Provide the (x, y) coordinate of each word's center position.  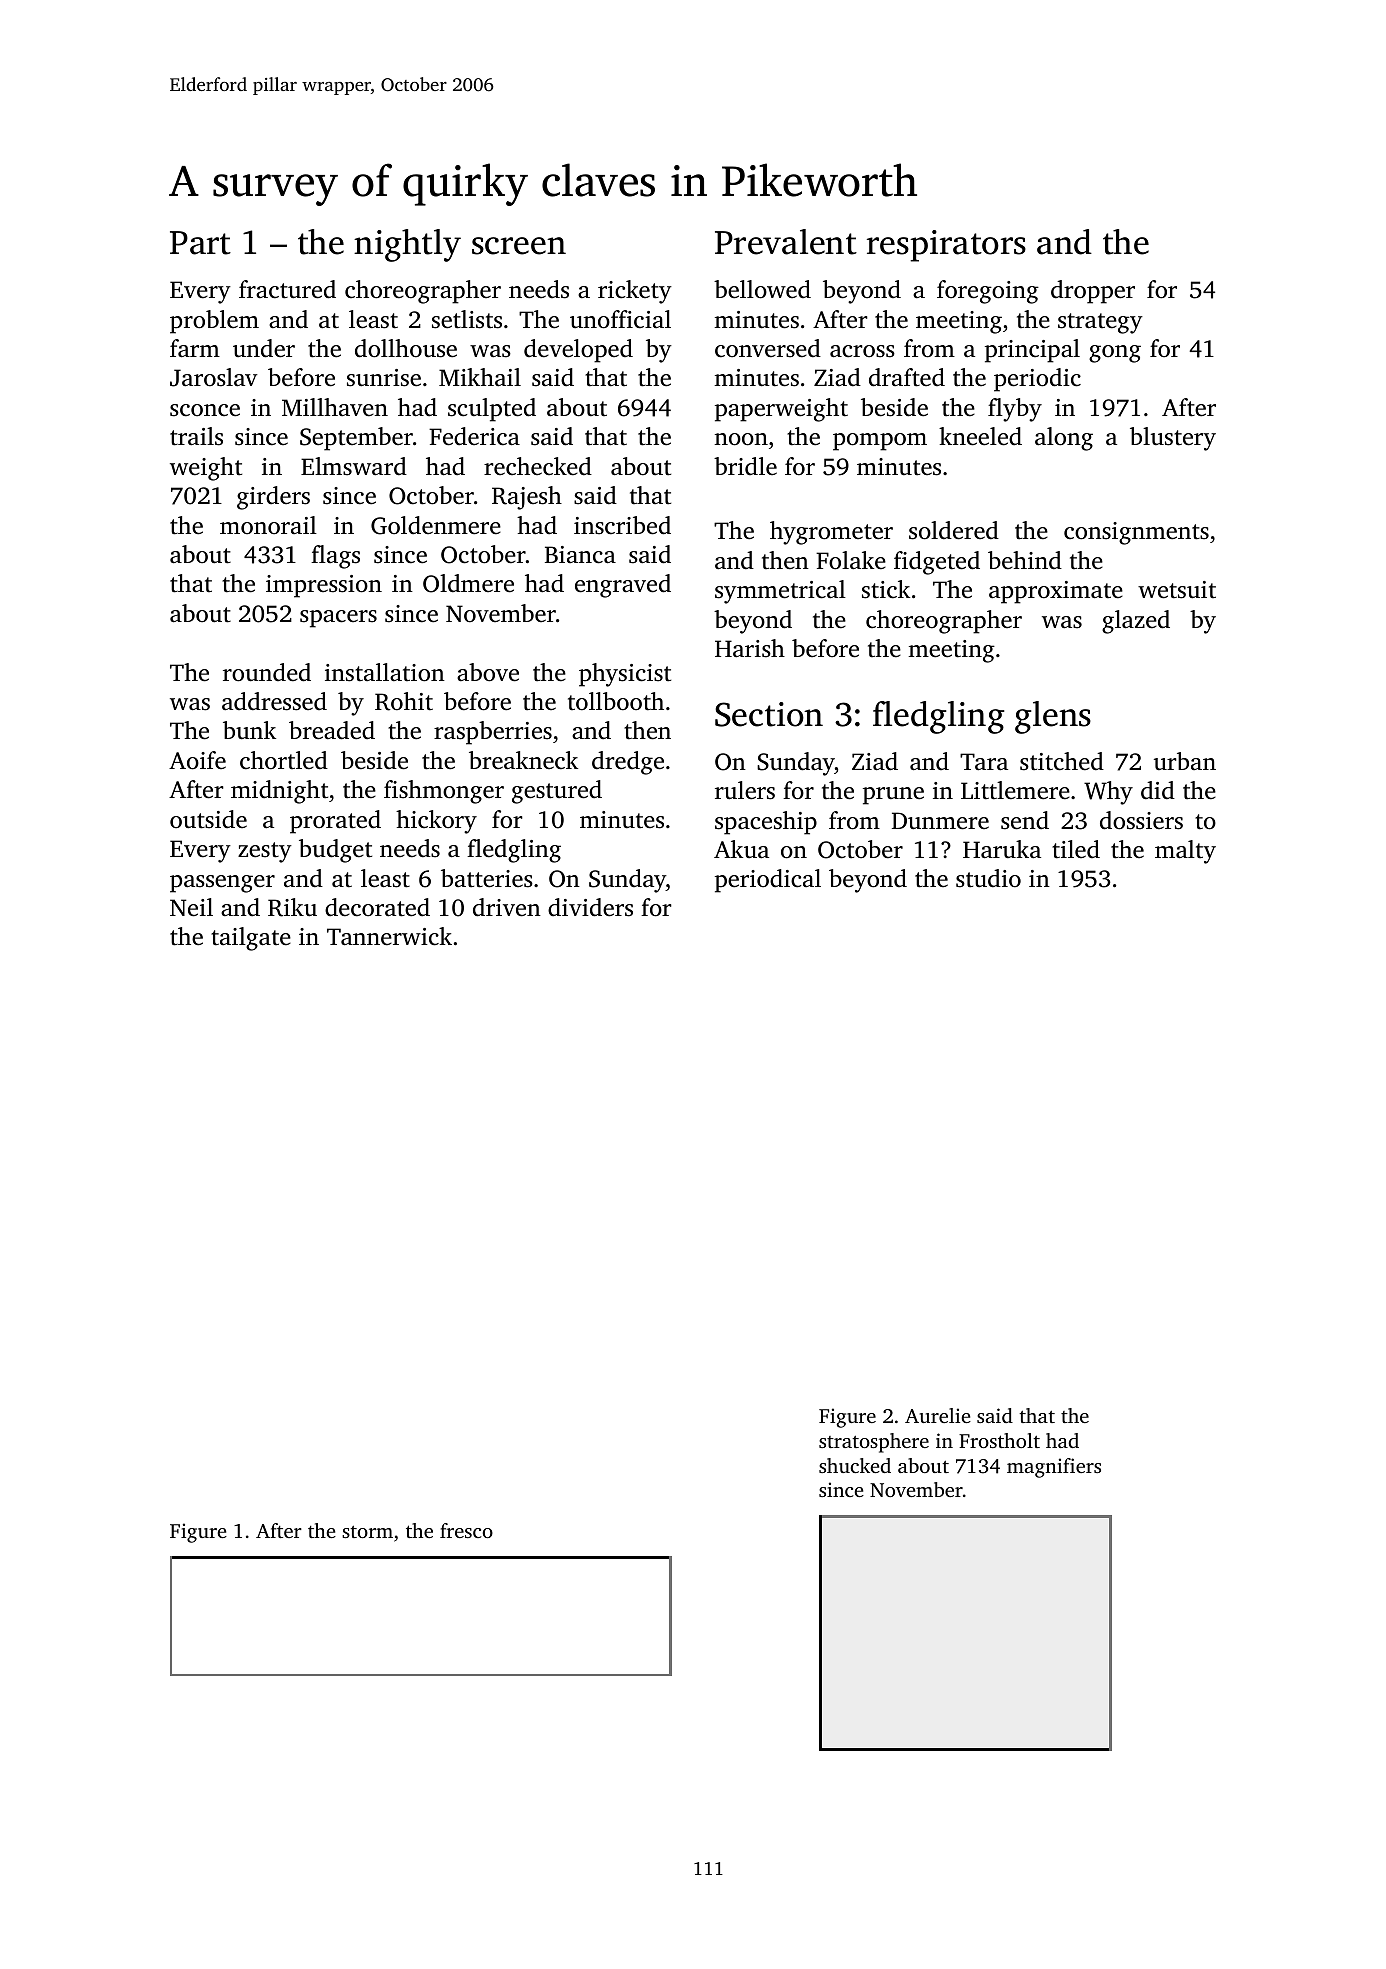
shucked (855, 1465)
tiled (1076, 849)
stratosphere (874, 1443)
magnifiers (1054, 1468)
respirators (946, 246)
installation (385, 672)
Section (769, 714)
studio (988, 878)
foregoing (988, 292)
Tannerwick (389, 936)
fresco (466, 1530)
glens (1053, 717)
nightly (407, 245)
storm (367, 1532)
